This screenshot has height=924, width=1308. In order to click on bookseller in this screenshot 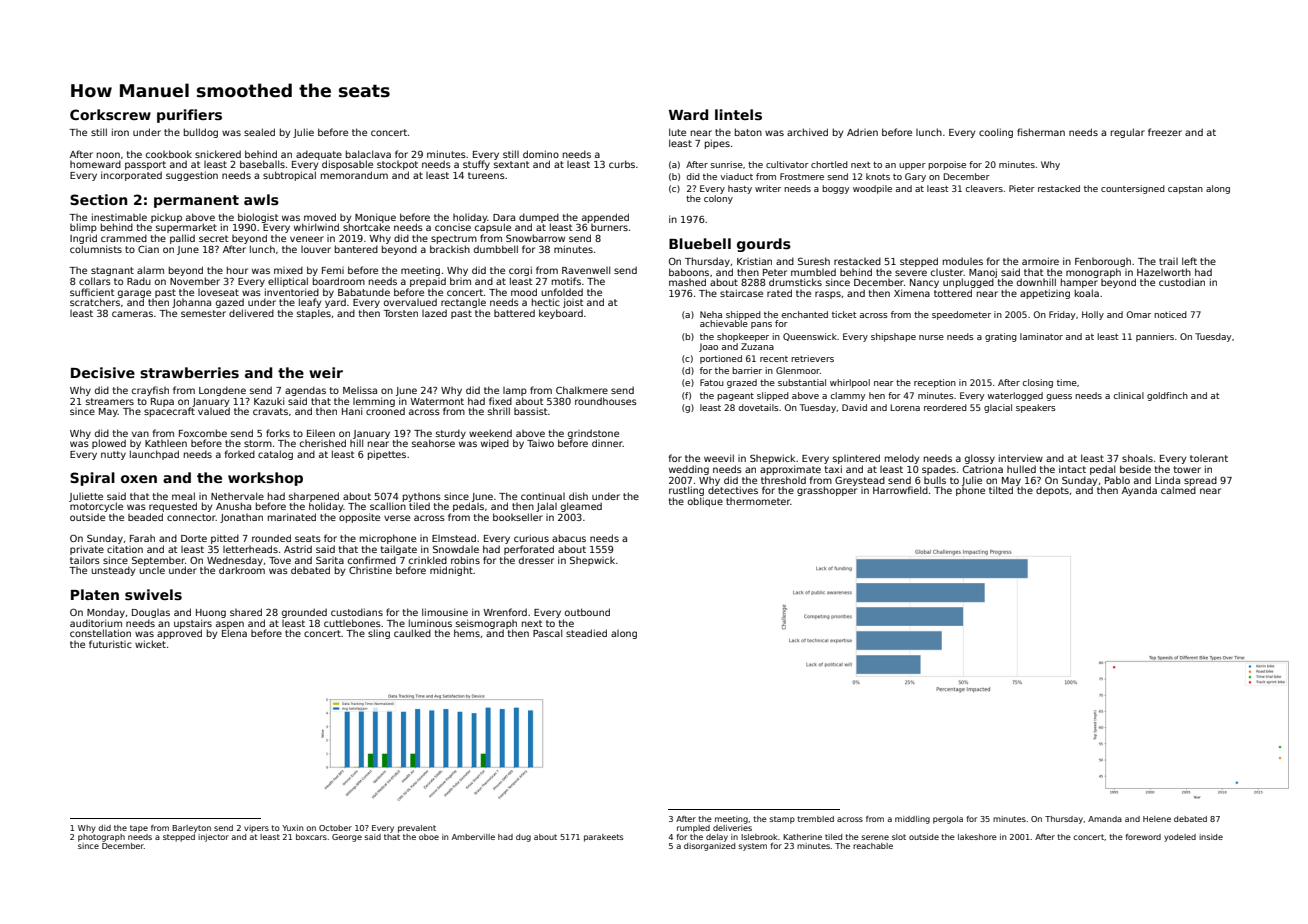, I will do `click(518, 517)`.
